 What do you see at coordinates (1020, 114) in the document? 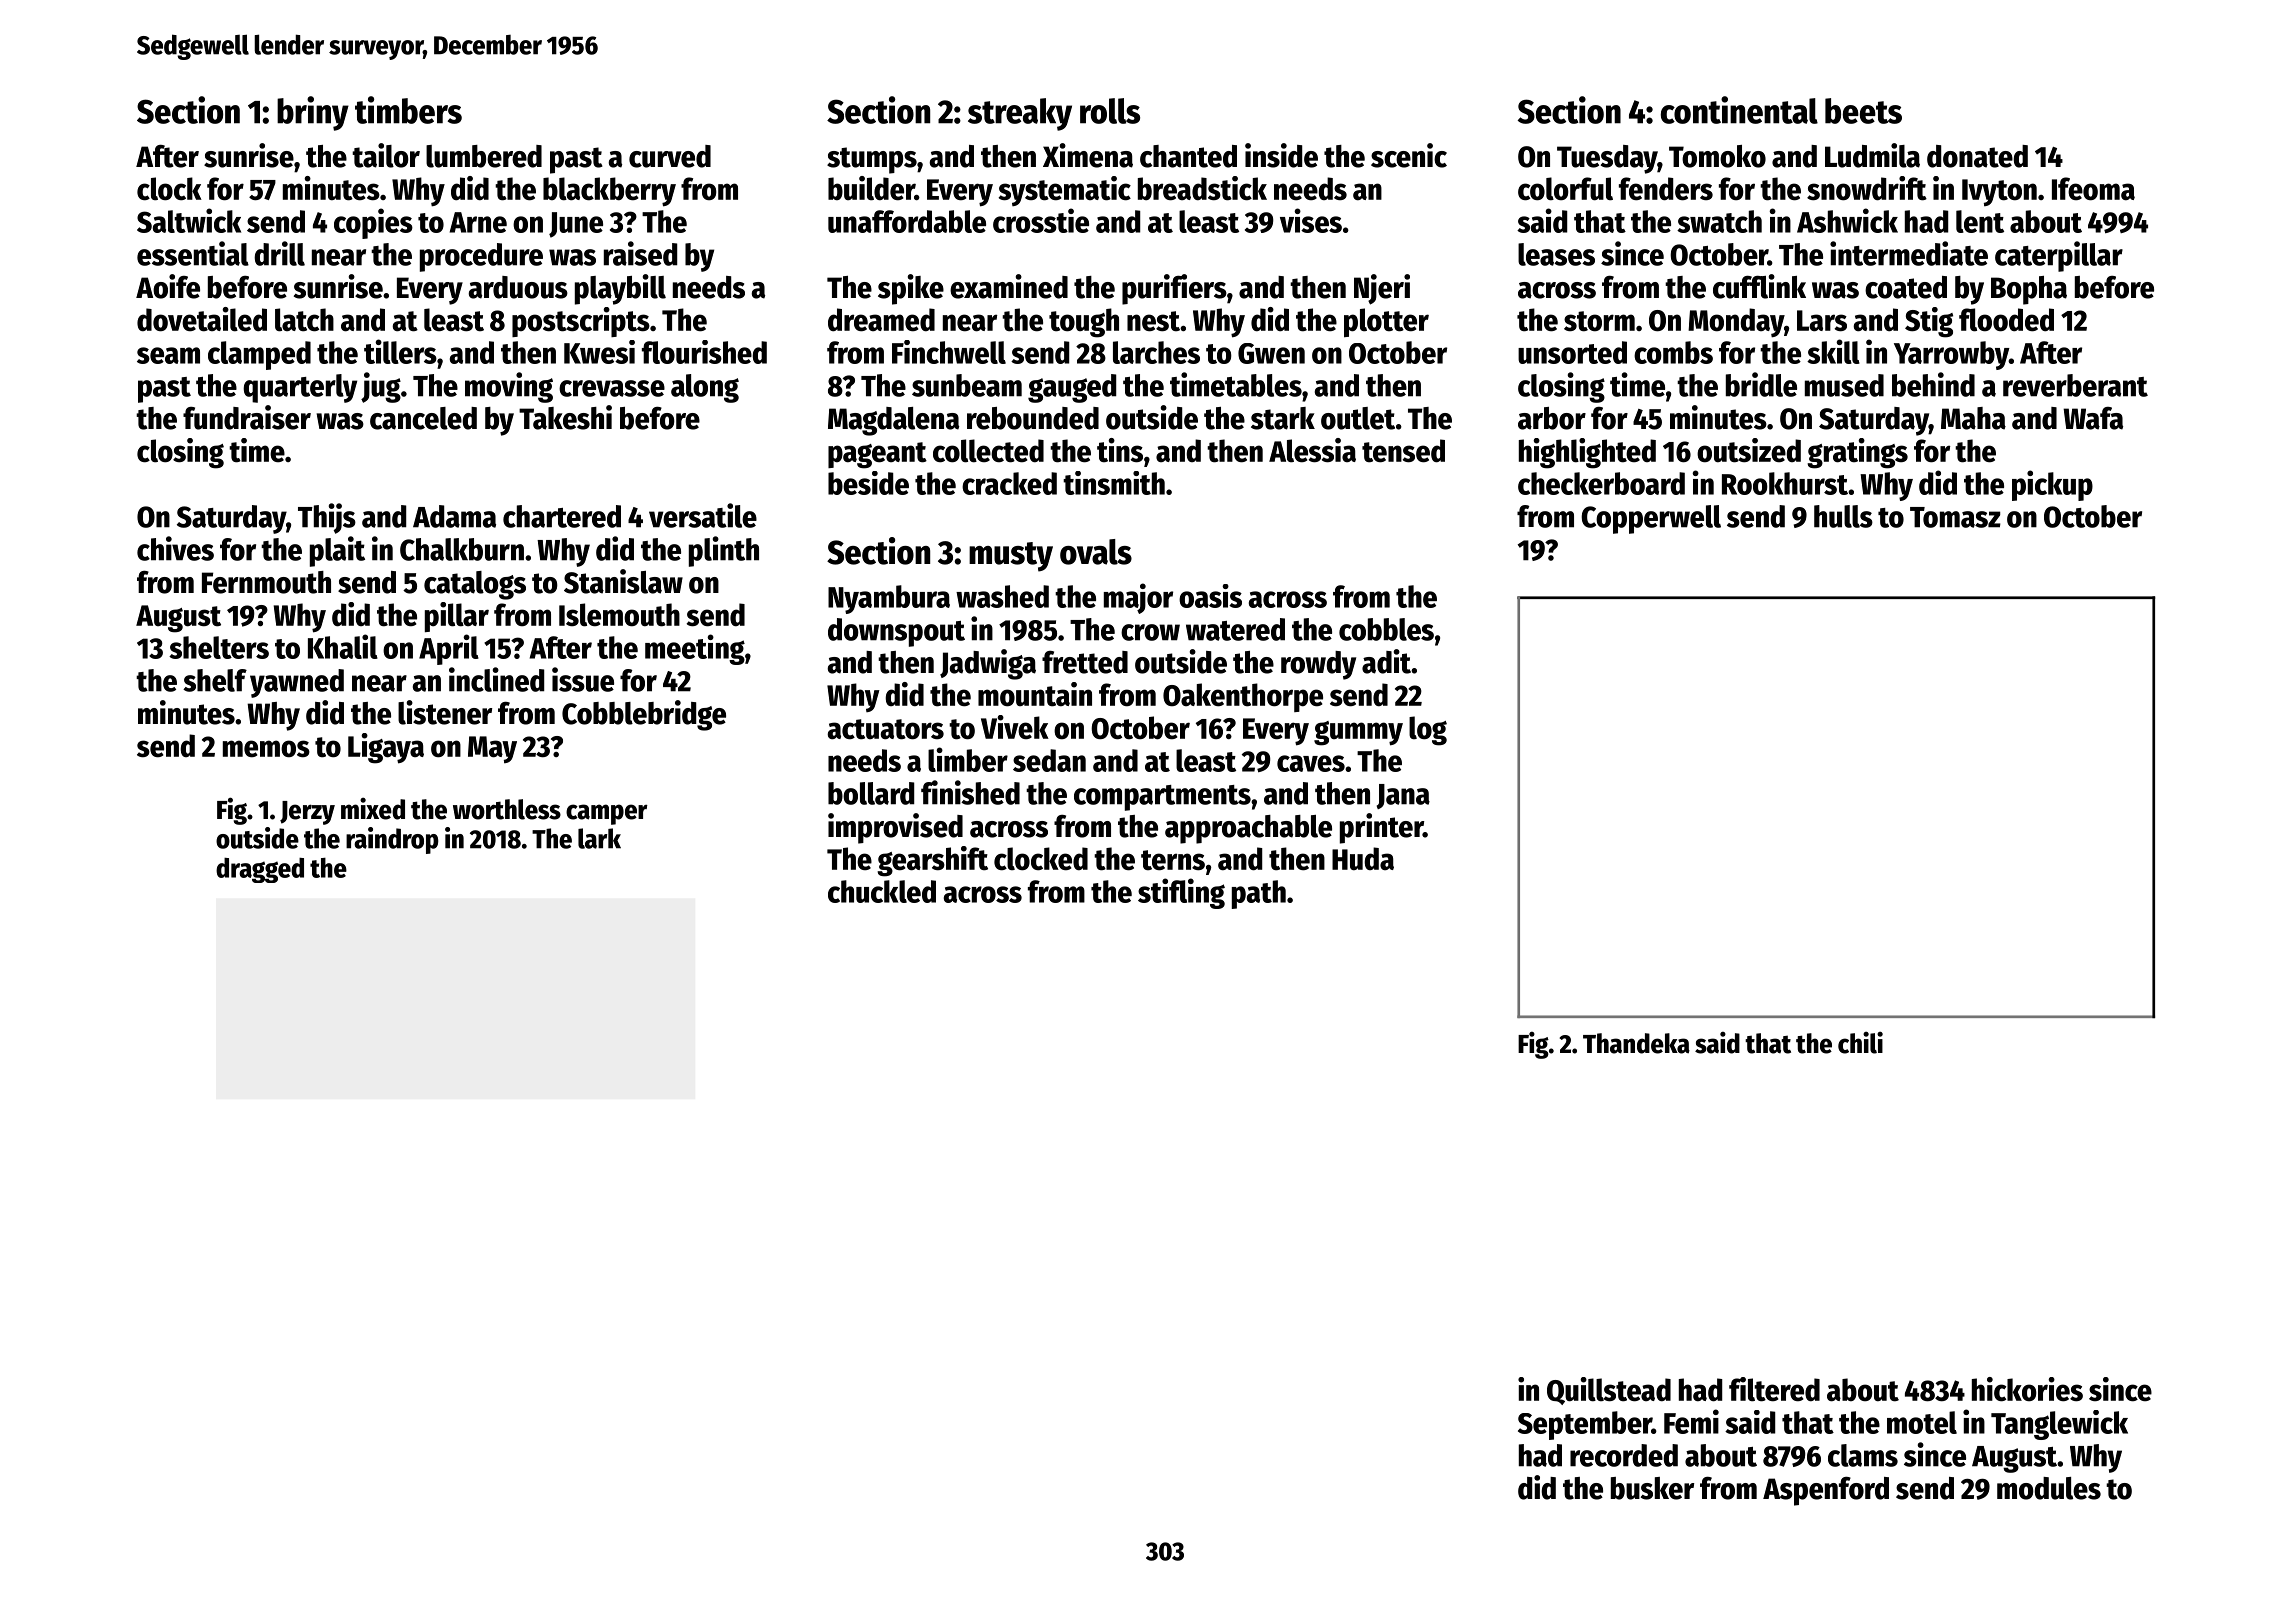
I see `streaky` at bounding box center [1020, 114].
